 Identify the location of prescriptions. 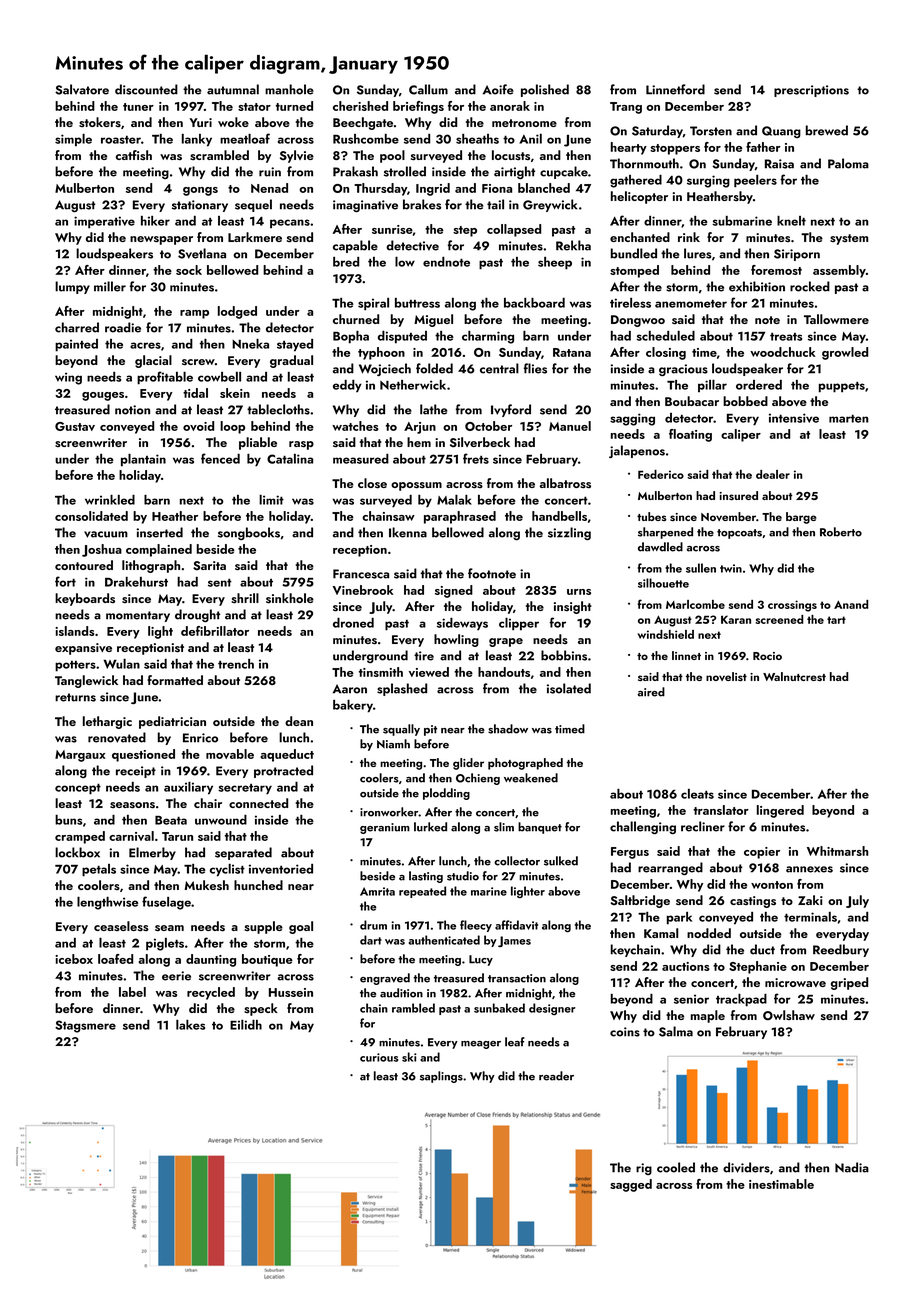
(811, 91).
